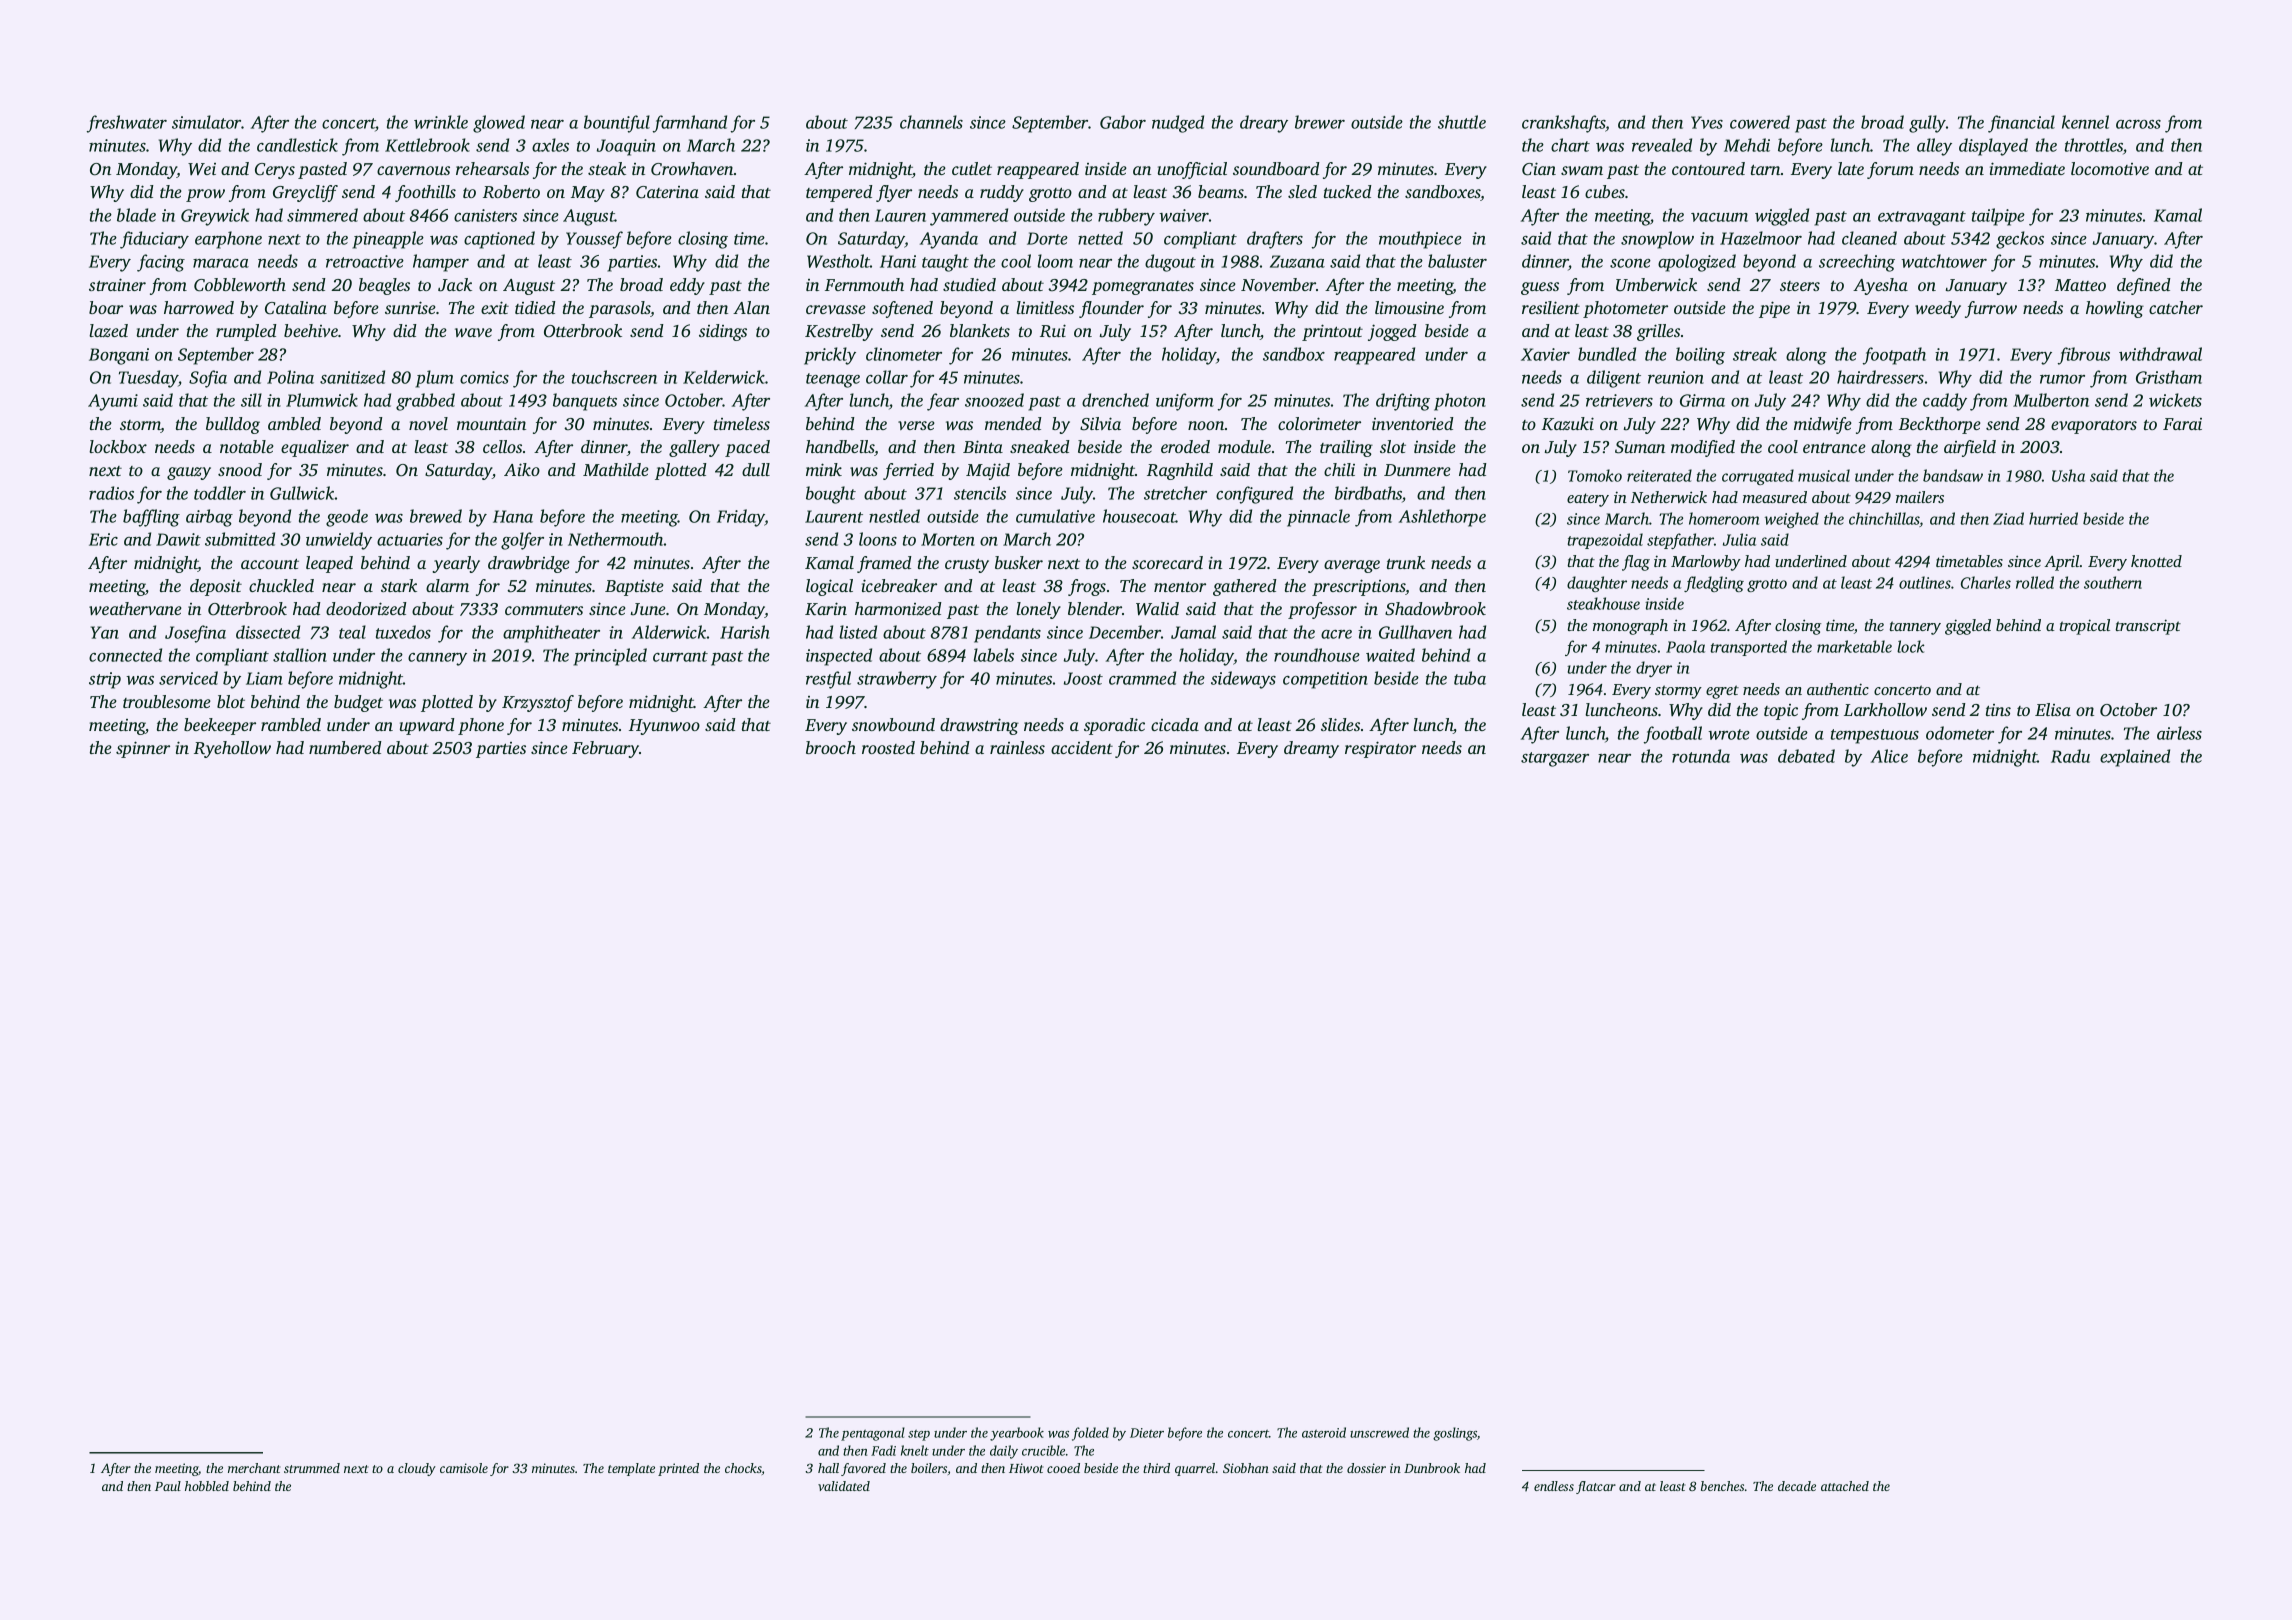 This page has width=2292, height=1620. What do you see at coordinates (2021, 124) in the page?
I see `financial` at bounding box center [2021, 124].
